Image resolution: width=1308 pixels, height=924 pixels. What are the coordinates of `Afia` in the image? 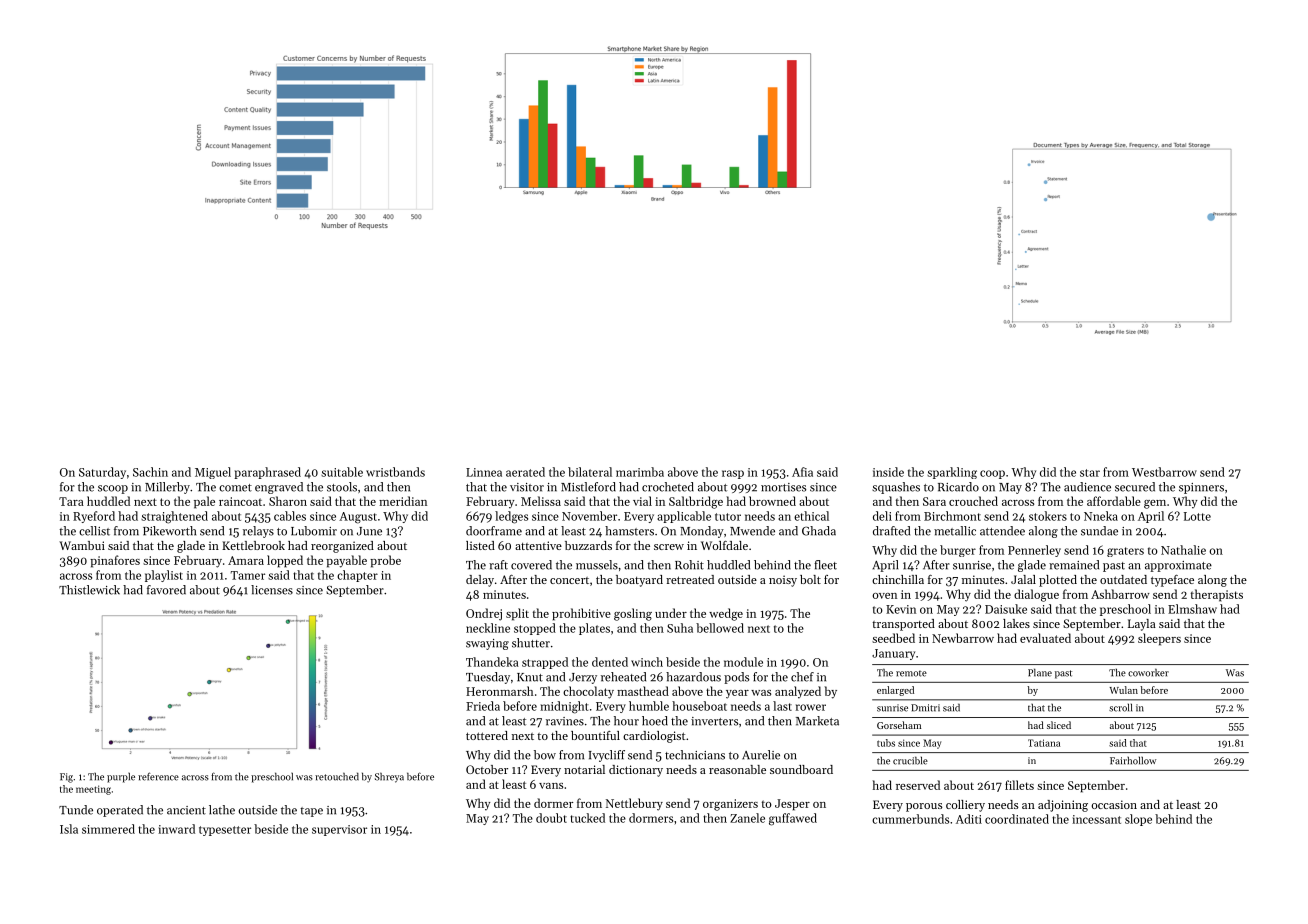 It's located at (802, 472).
